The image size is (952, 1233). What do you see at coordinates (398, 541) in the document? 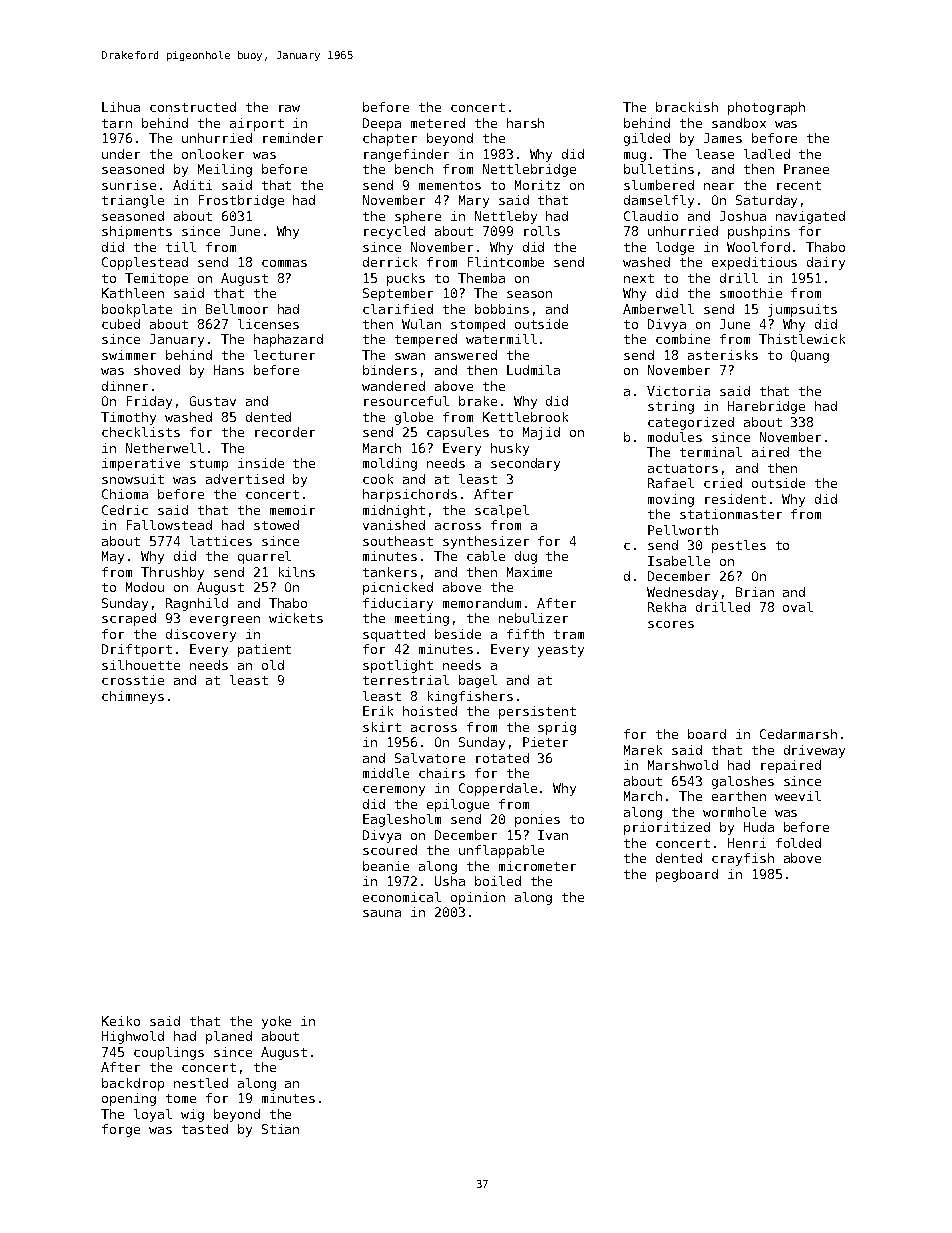
I see `southeast` at bounding box center [398, 541].
